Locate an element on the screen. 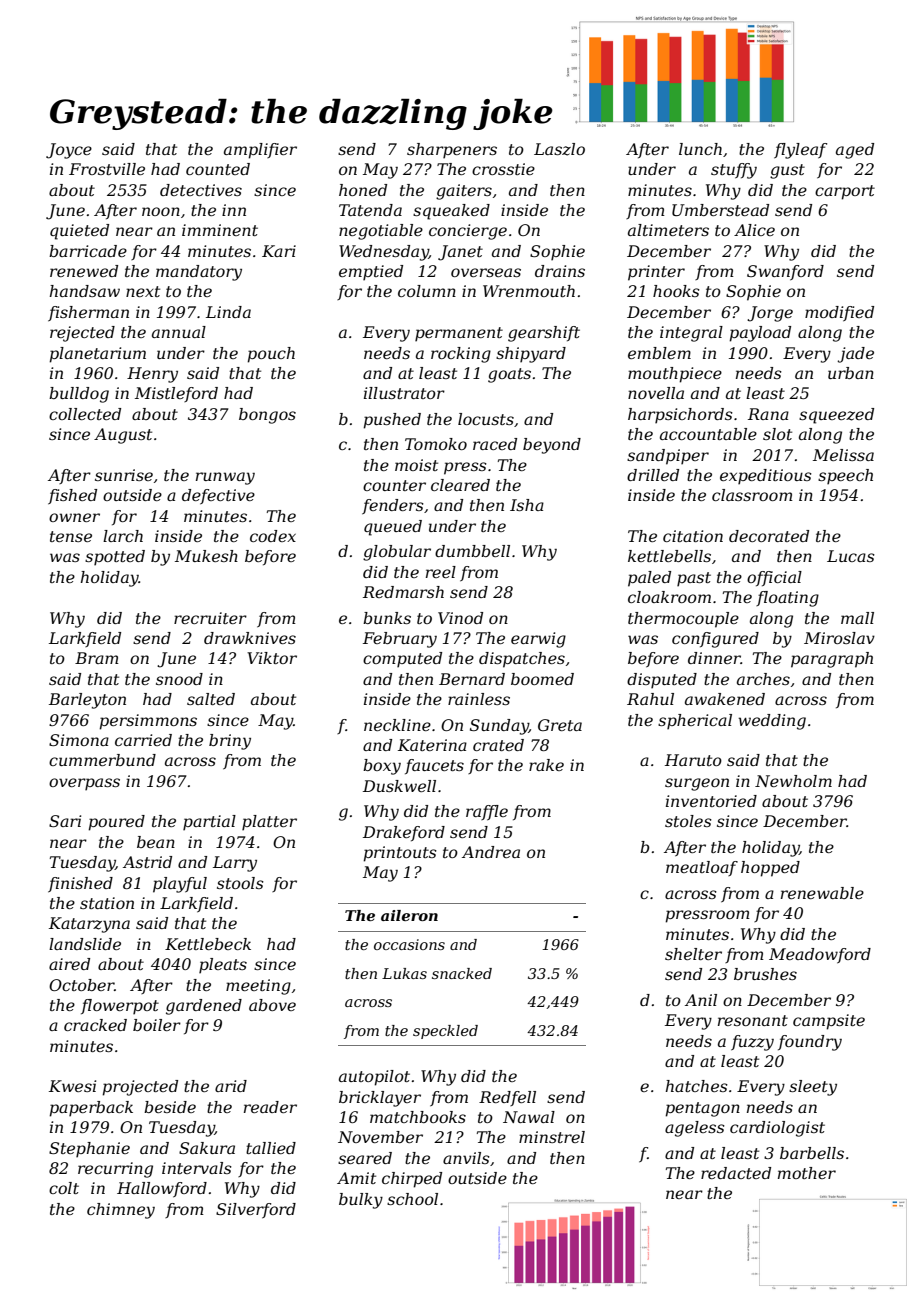 This screenshot has width=924, height=1308. Barleyton is located at coordinates (87, 701).
